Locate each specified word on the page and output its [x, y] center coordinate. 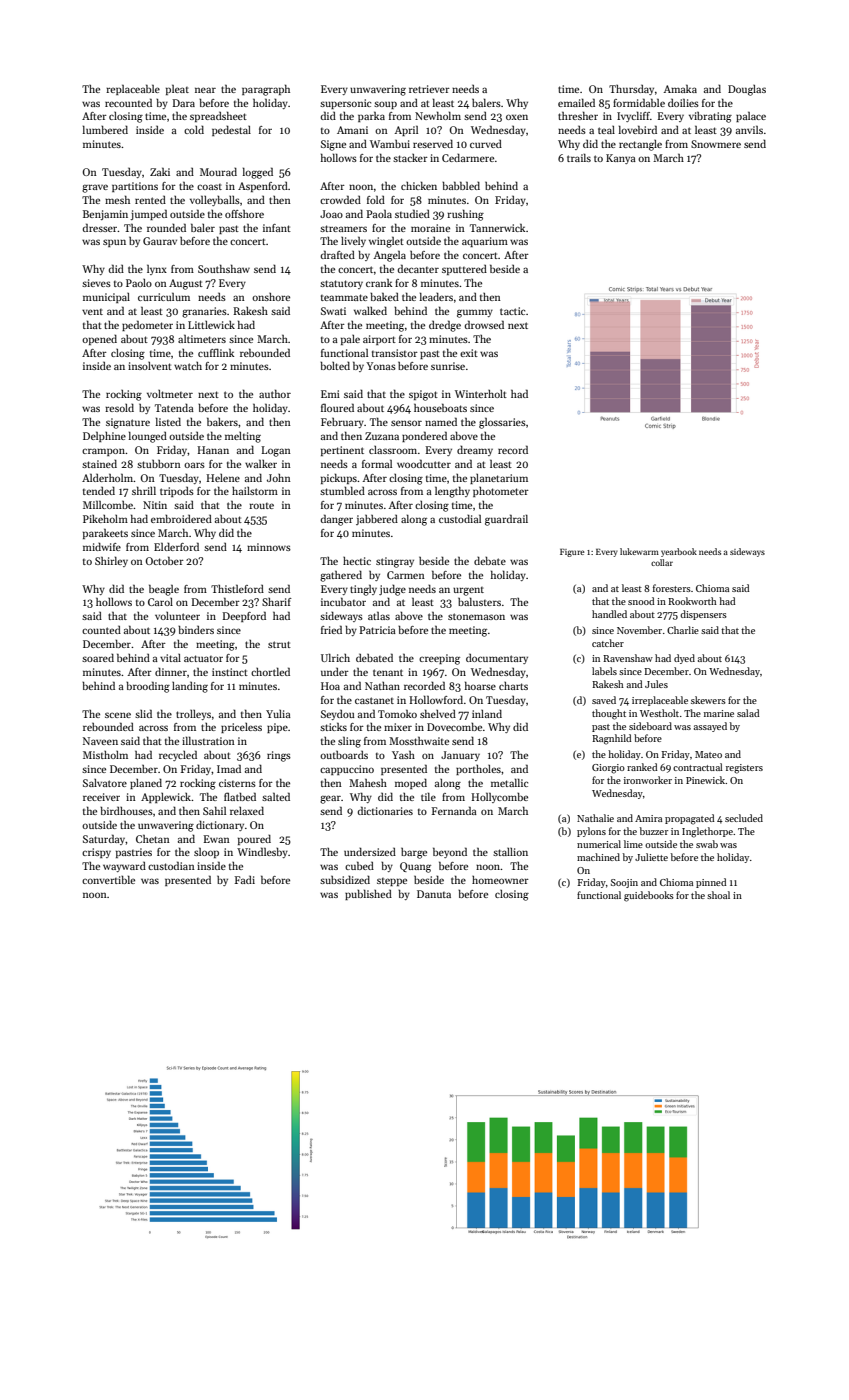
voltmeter [170, 394]
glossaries [502, 423]
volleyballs [215, 200]
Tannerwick [497, 227]
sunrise [448, 366]
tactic [512, 311]
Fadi [245, 879]
